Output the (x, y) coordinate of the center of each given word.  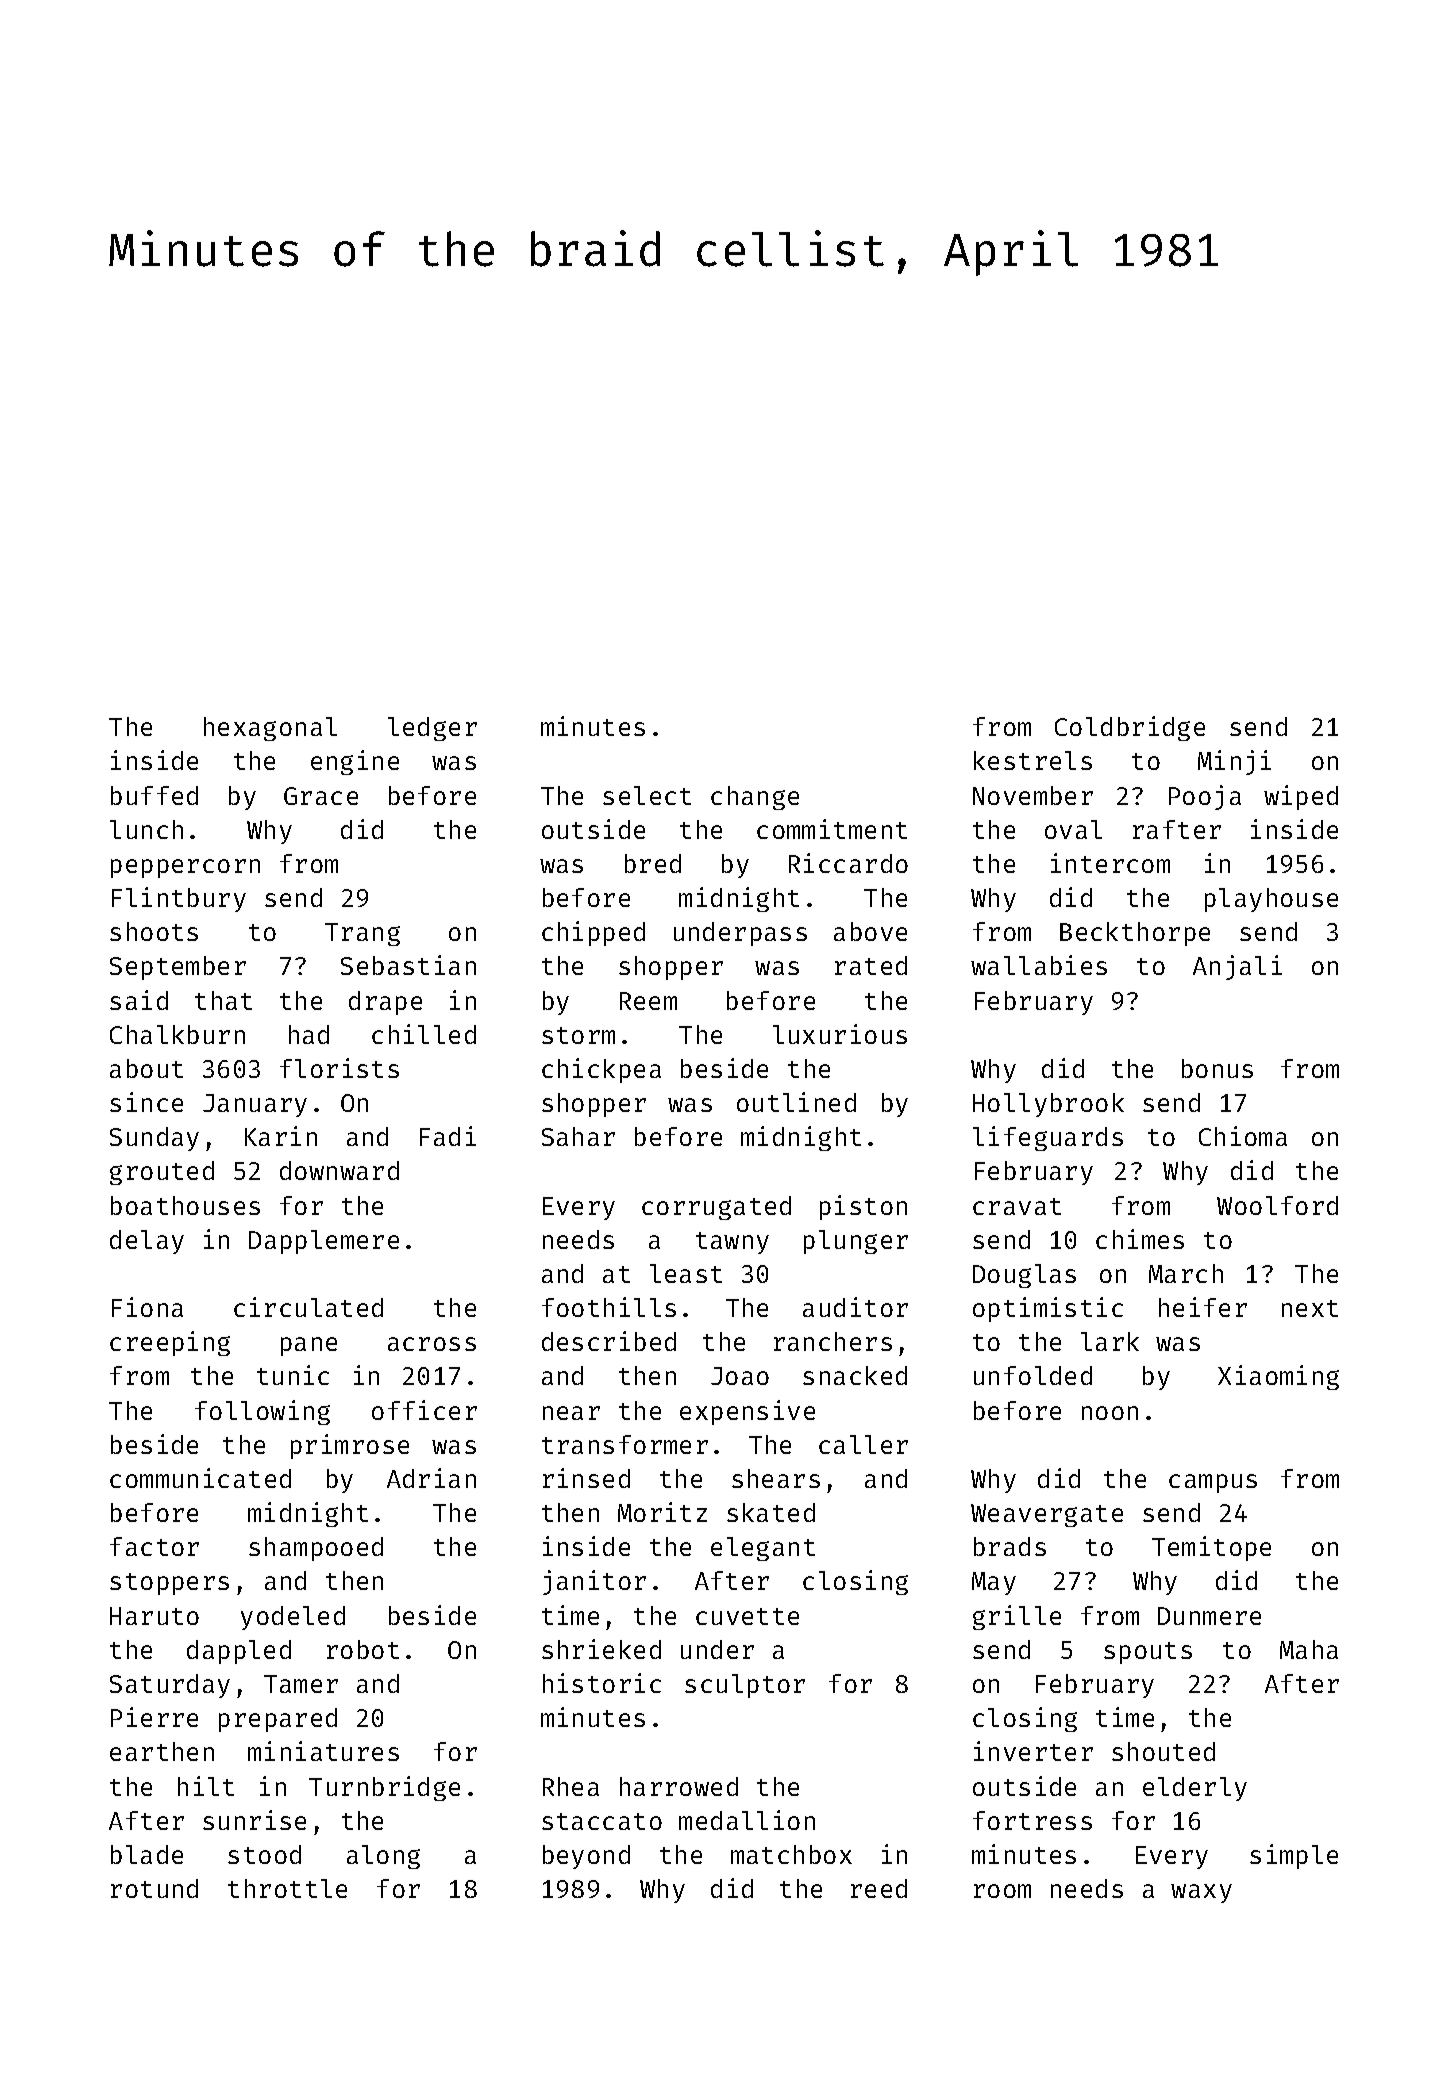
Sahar (578, 1136)
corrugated (716, 1208)
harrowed (679, 1786)
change (755, 798)
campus (1213, 1483)
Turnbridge (384, 1788)
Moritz (662, 1512)
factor (154, 1546)
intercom (1110, 863)
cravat (1017, 1206)
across (432, 1344)
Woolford (1277, 1205)
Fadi (448, 1136)
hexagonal (270, 729)
